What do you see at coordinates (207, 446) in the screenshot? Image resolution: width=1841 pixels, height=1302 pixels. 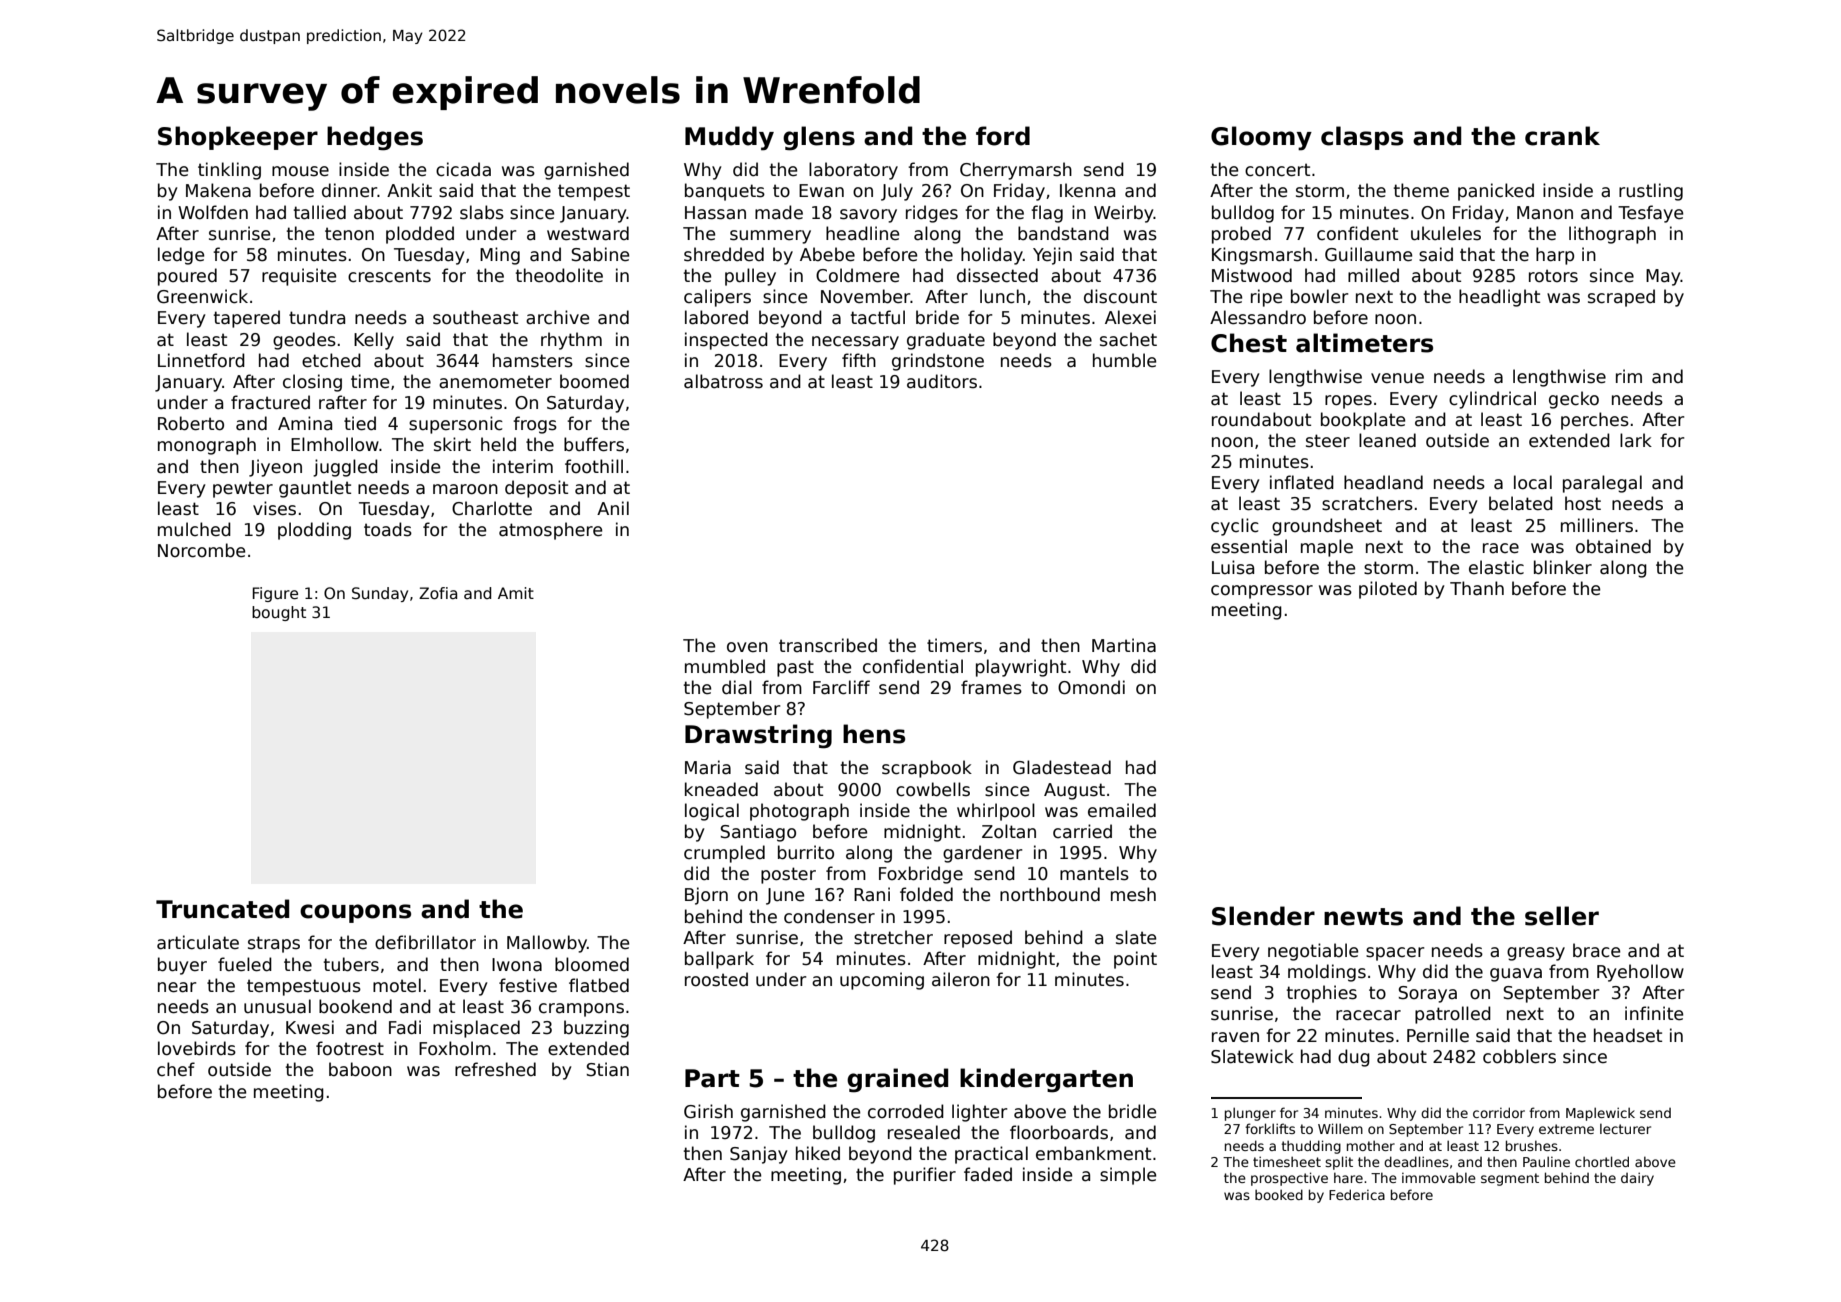 I see `monograph` at bounding box center [207, 446].
